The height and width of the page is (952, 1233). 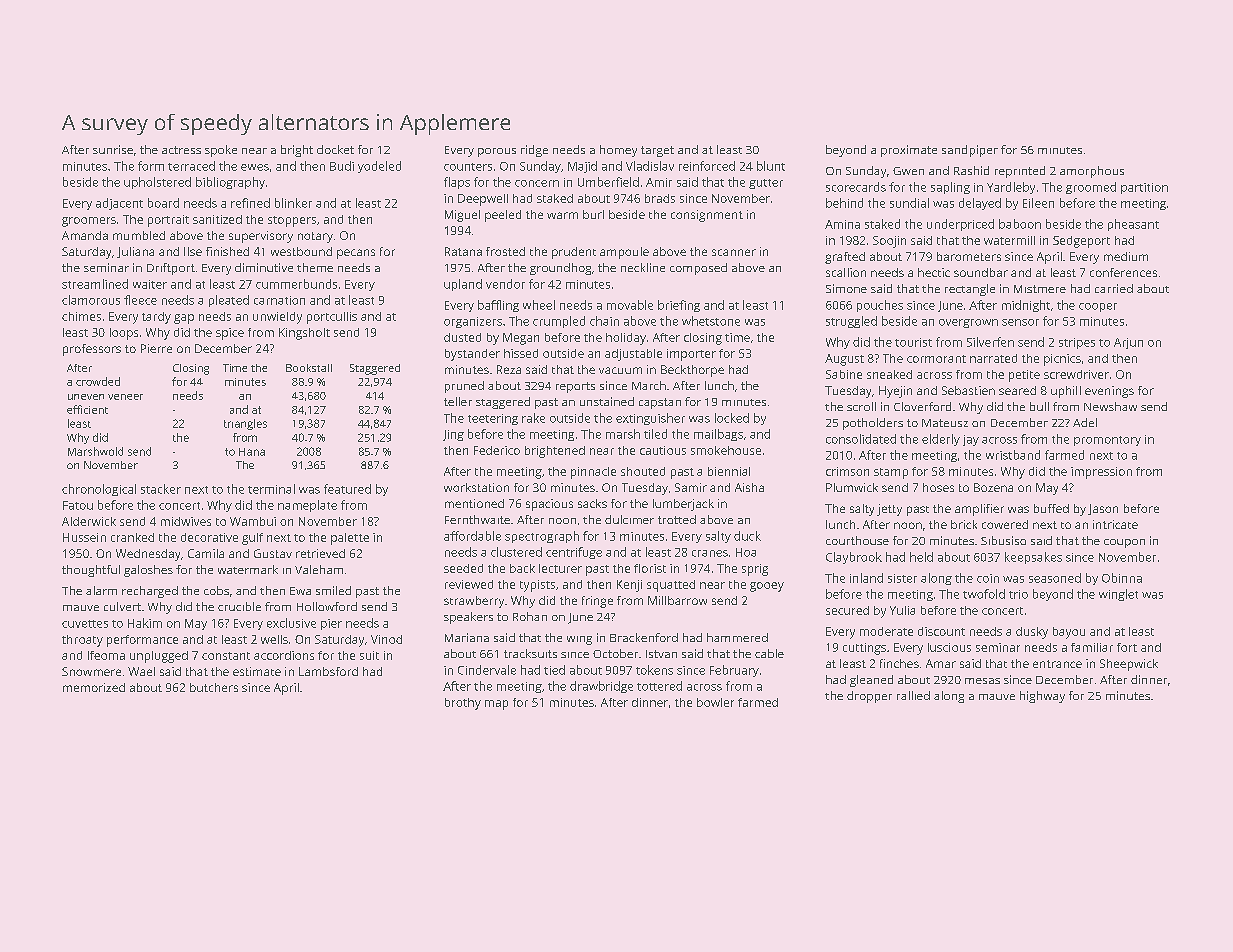 I want to click on scanner, so click(x=734, y=252).
